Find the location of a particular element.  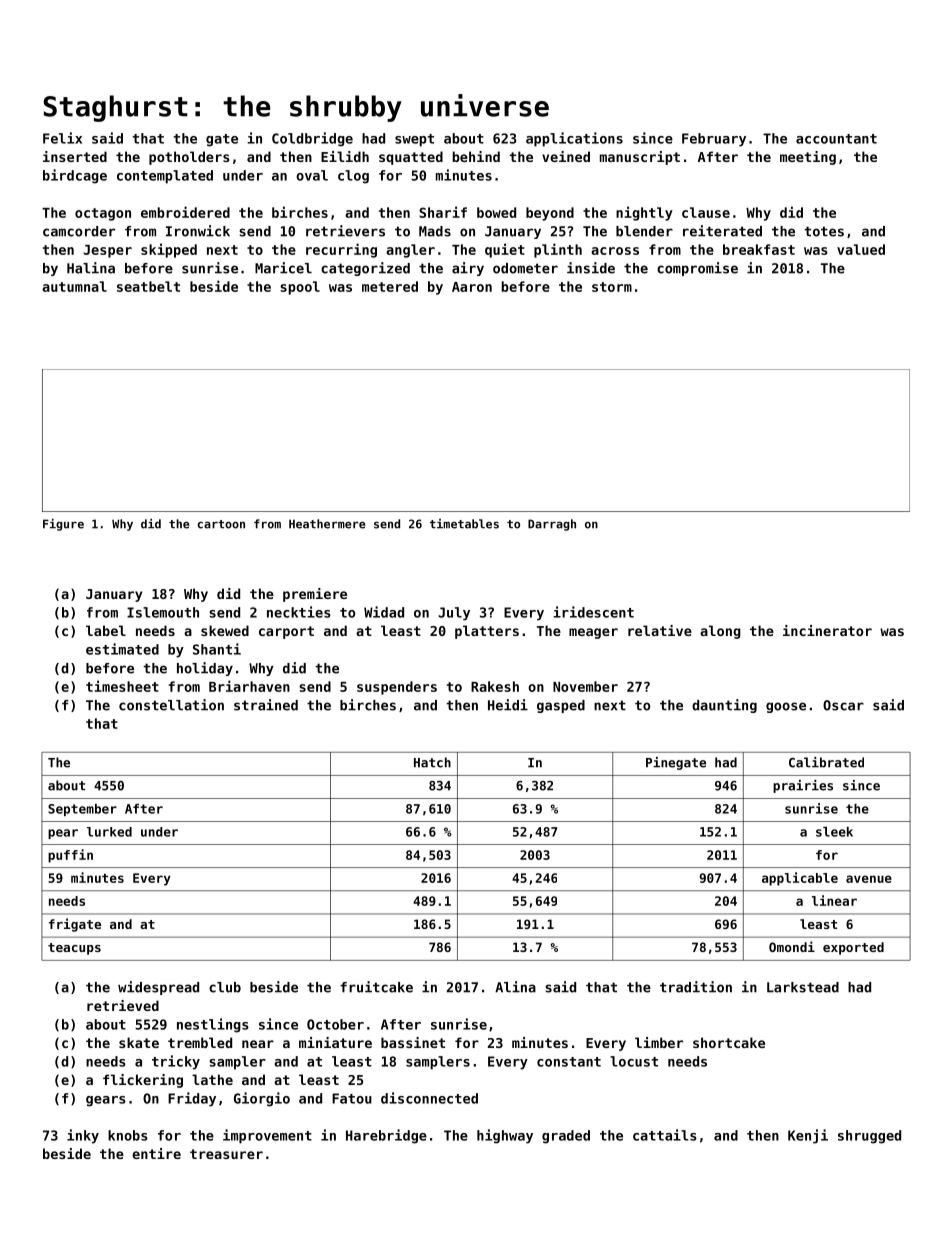

timesheet is located at coordinates (122, 686).
